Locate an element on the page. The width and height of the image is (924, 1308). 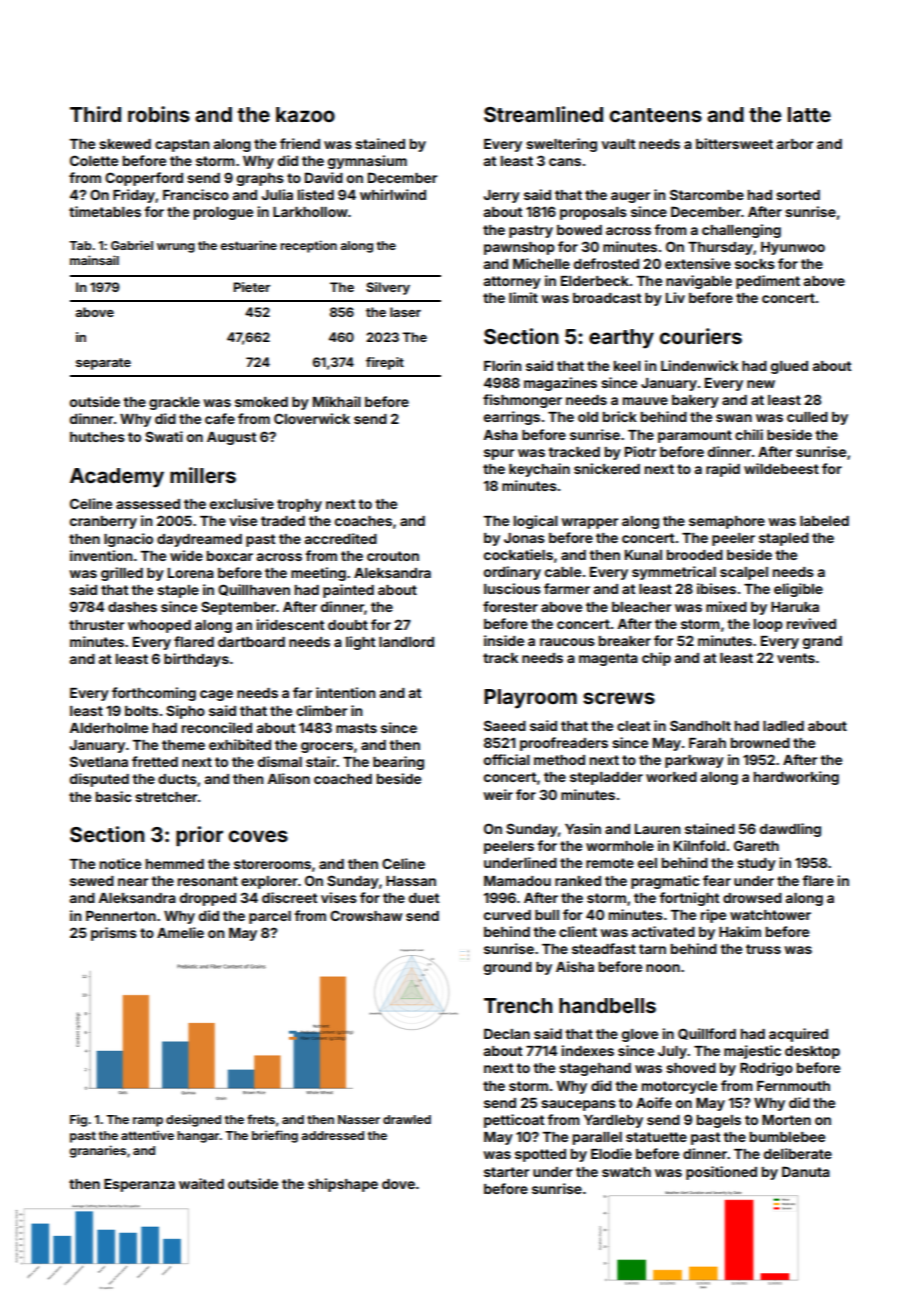
revived is located at coordinates (811, 623).
